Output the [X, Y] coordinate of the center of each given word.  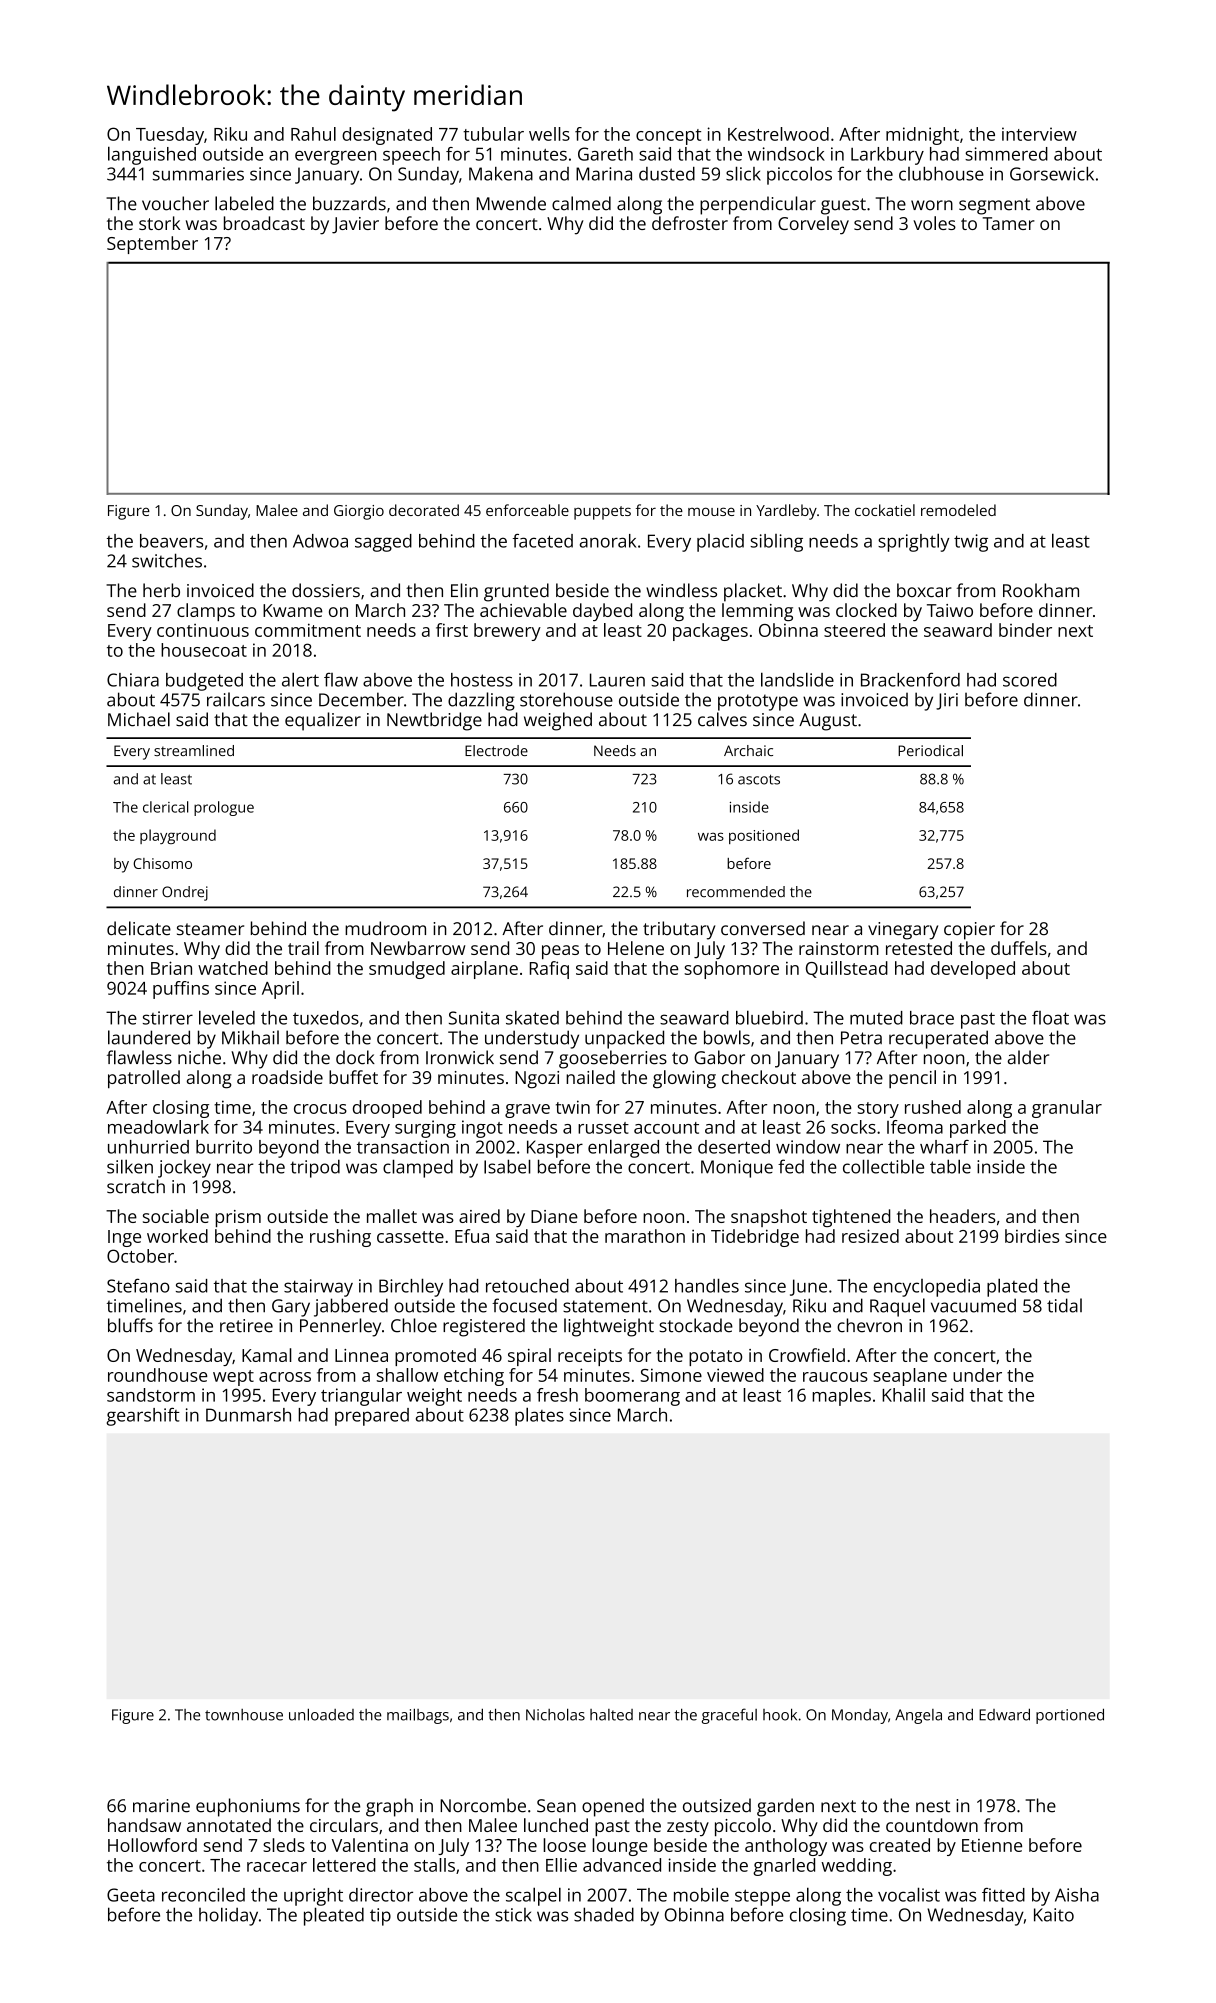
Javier [355, 225]
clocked [866, 610]
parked [978, 1129]
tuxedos [326, 1018]
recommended [736, 892]
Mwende [511, 203]
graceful [729, 1716]
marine [161, 1806]
